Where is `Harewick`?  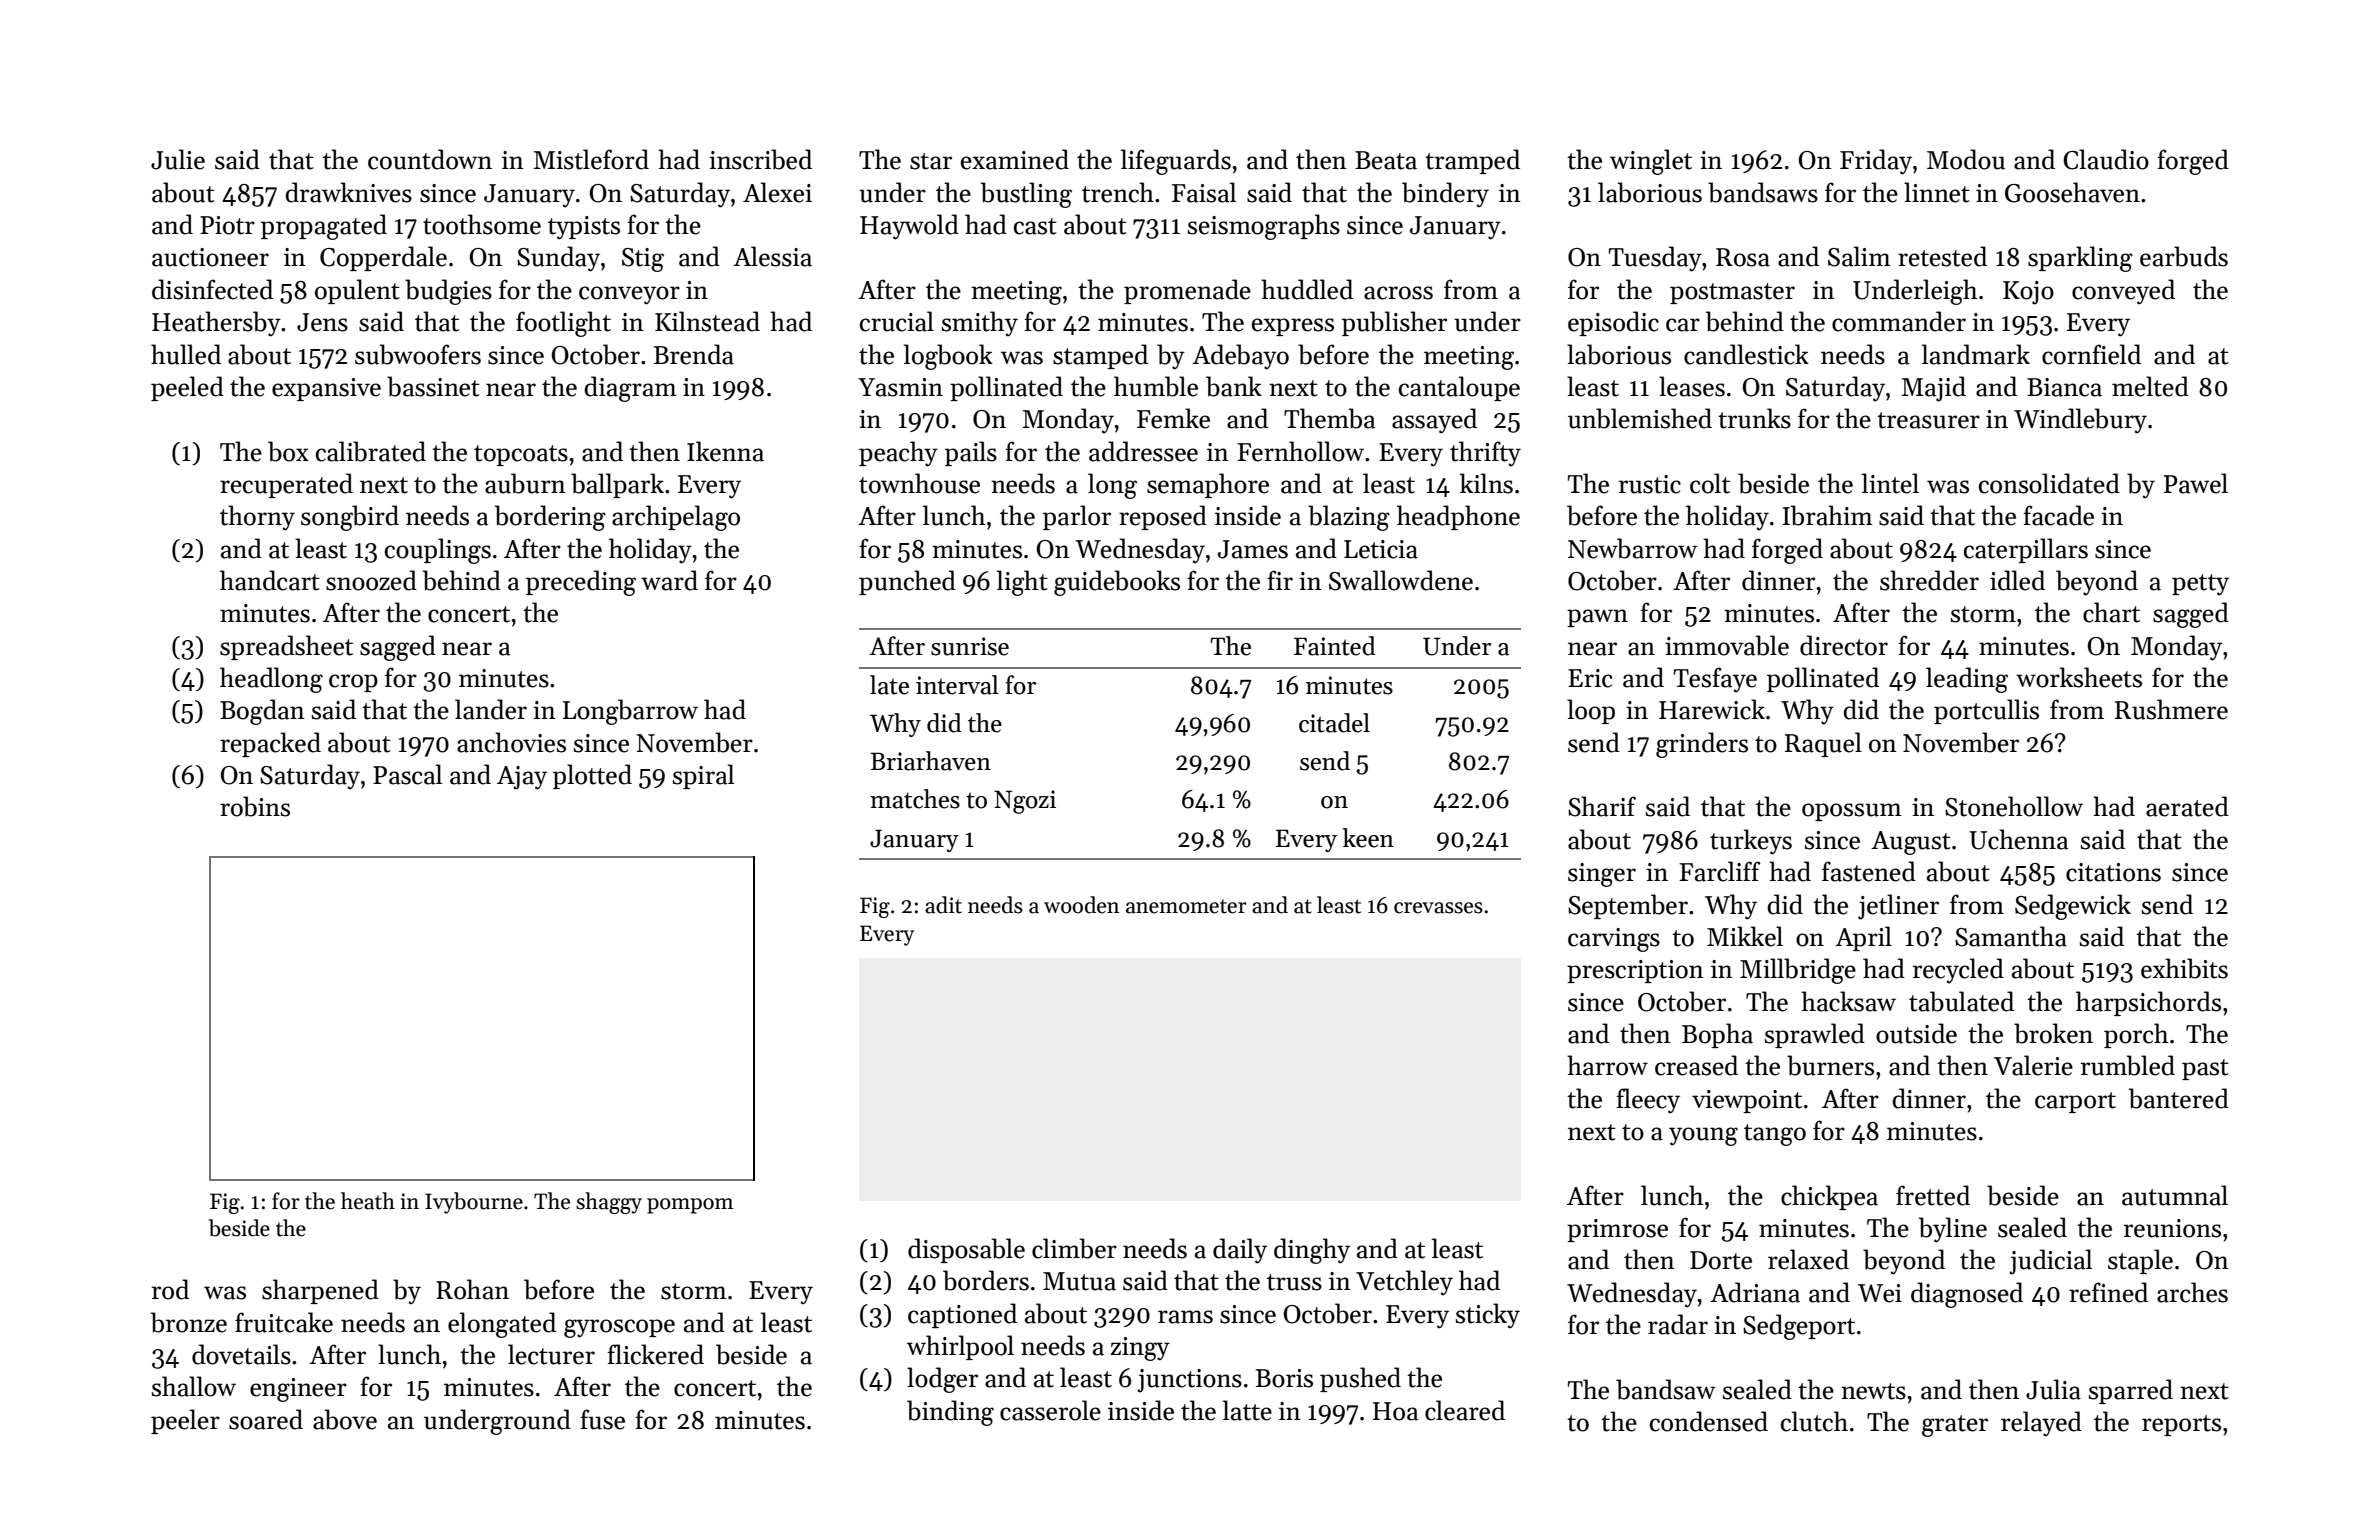
Harewick is located at coordinates (1712, 709).
